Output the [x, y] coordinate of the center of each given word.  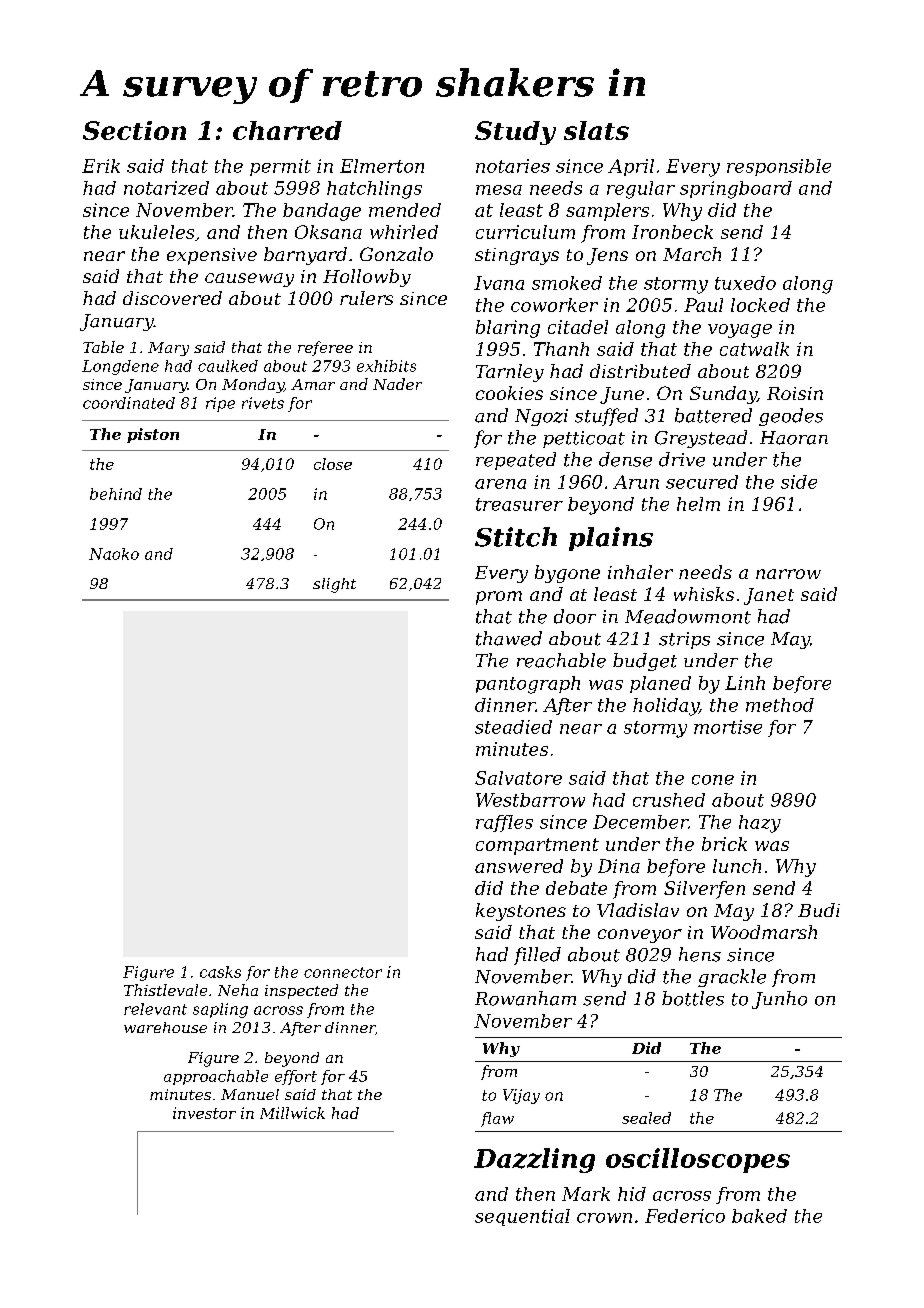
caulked [228, 366]
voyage [740, 331]
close [333, 464]
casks [220, 972]
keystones [521, 912]
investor [204, 1113]
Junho [779, 1000]
